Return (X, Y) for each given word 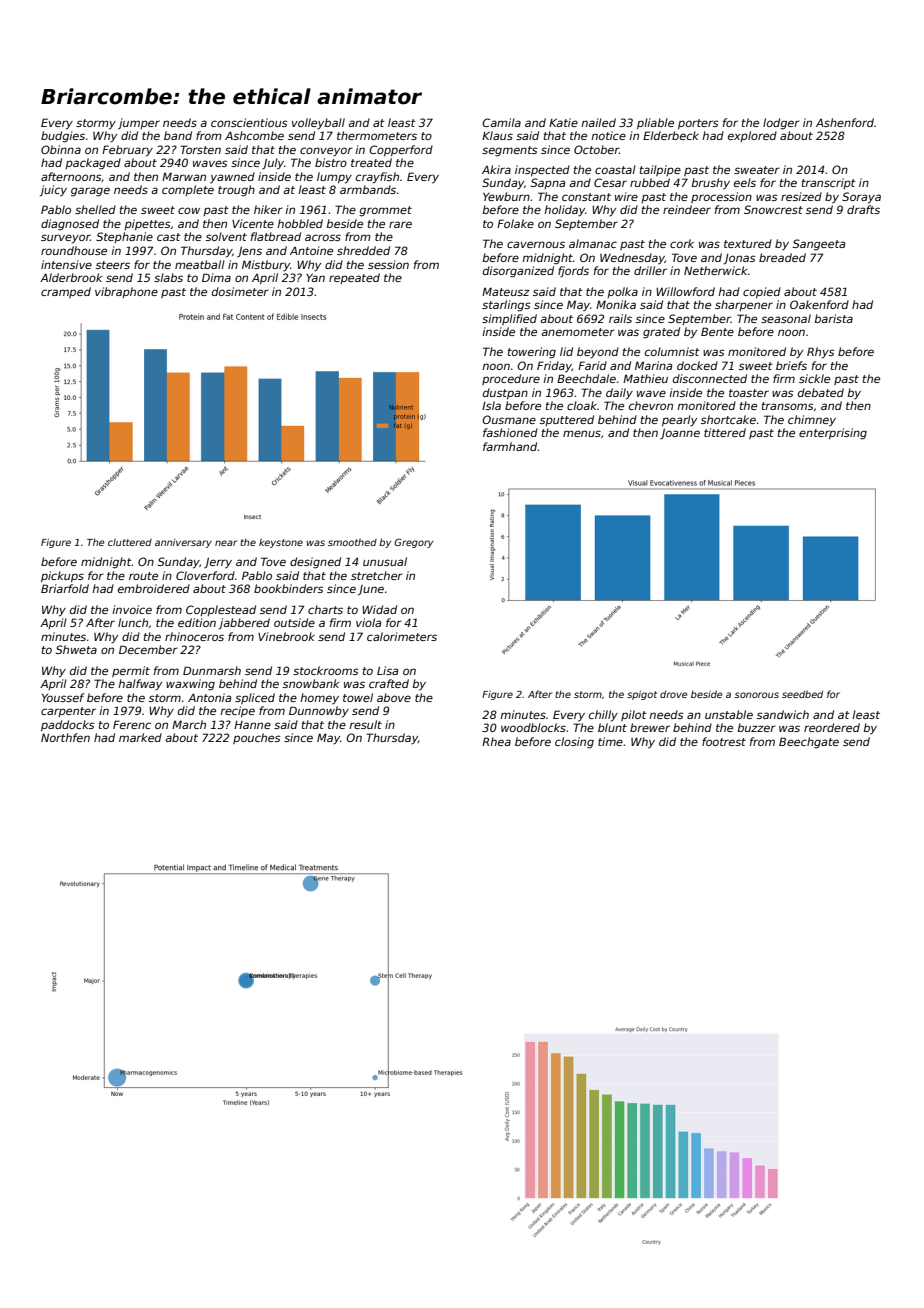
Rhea (496, 741)
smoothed (352, 542)
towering (532, 353)
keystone (281, 543)
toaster (749, 393)
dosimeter (240, 291)
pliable (655, 123)
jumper (139, 123)
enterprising (833, 434)
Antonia (209, 697)
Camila (501, 122)
